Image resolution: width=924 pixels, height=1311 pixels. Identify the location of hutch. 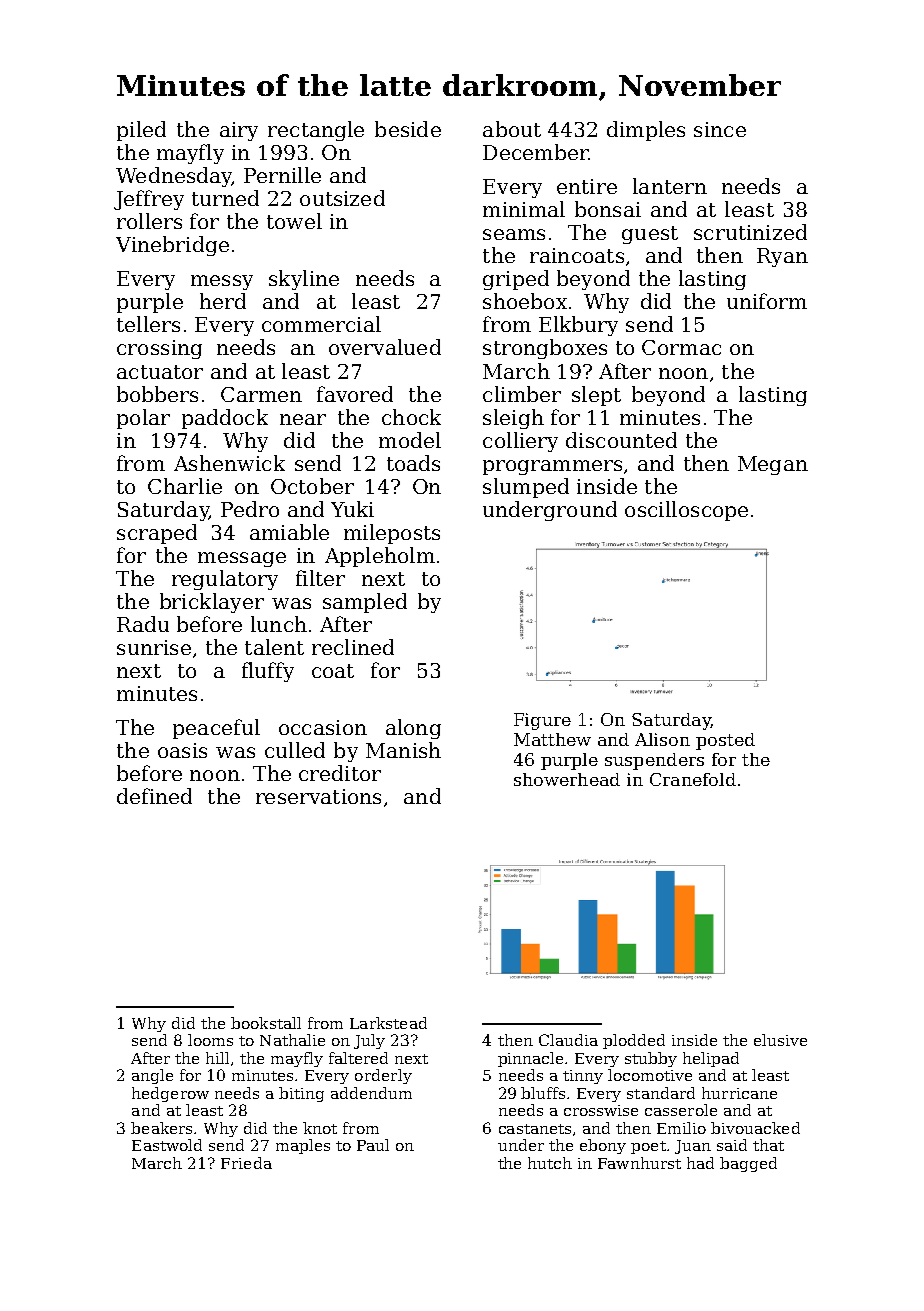
(550, 1163).
